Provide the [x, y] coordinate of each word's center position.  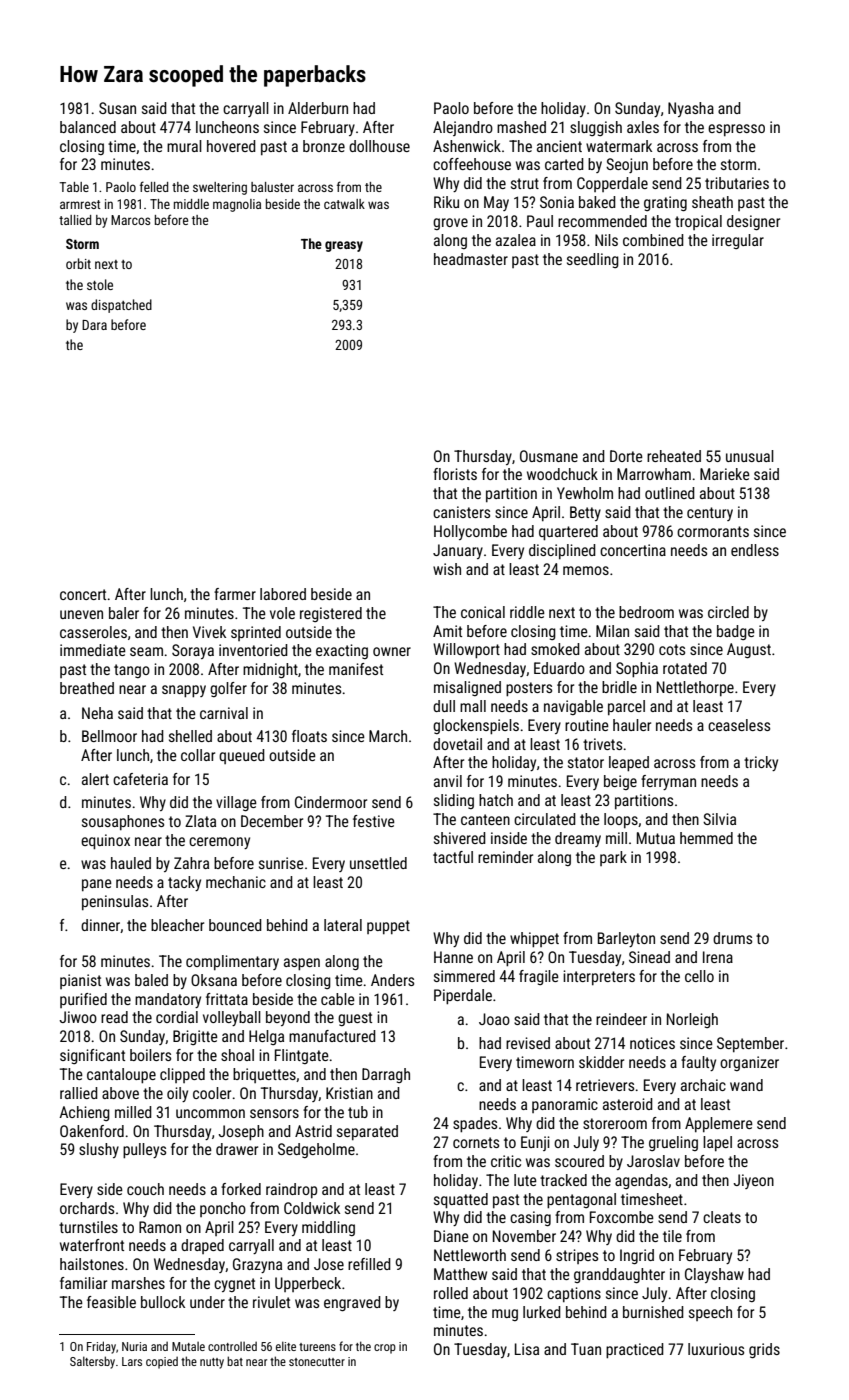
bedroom [646, 612]
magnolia [237, 205]
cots [672, 649]
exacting [342, 651]
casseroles [93, 632]
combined [653, 240]
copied [162, 1362]
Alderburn [318, 108]
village [236, 803]
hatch [496, 800]
